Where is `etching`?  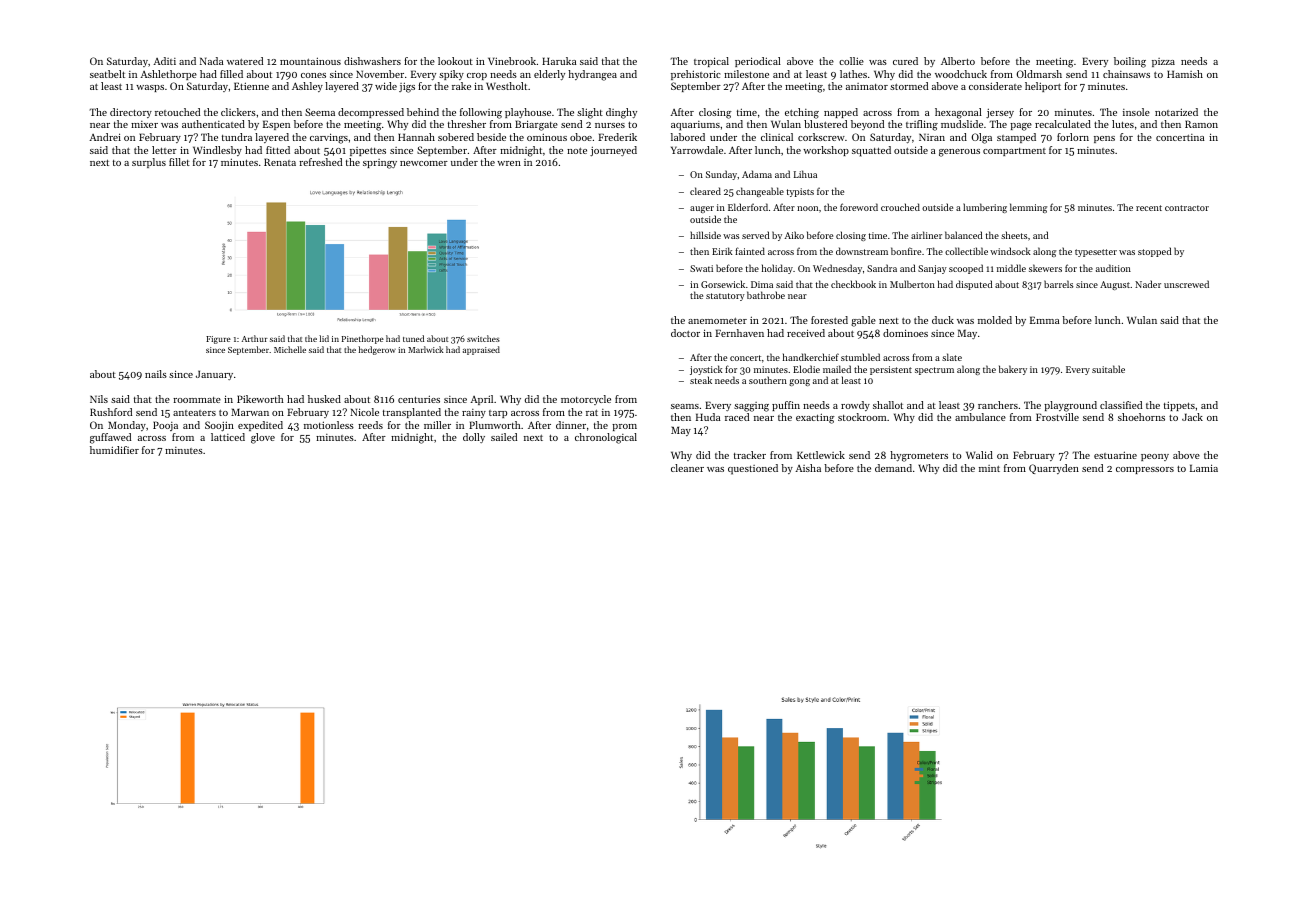 etching is located at coordinates (802, 113).
